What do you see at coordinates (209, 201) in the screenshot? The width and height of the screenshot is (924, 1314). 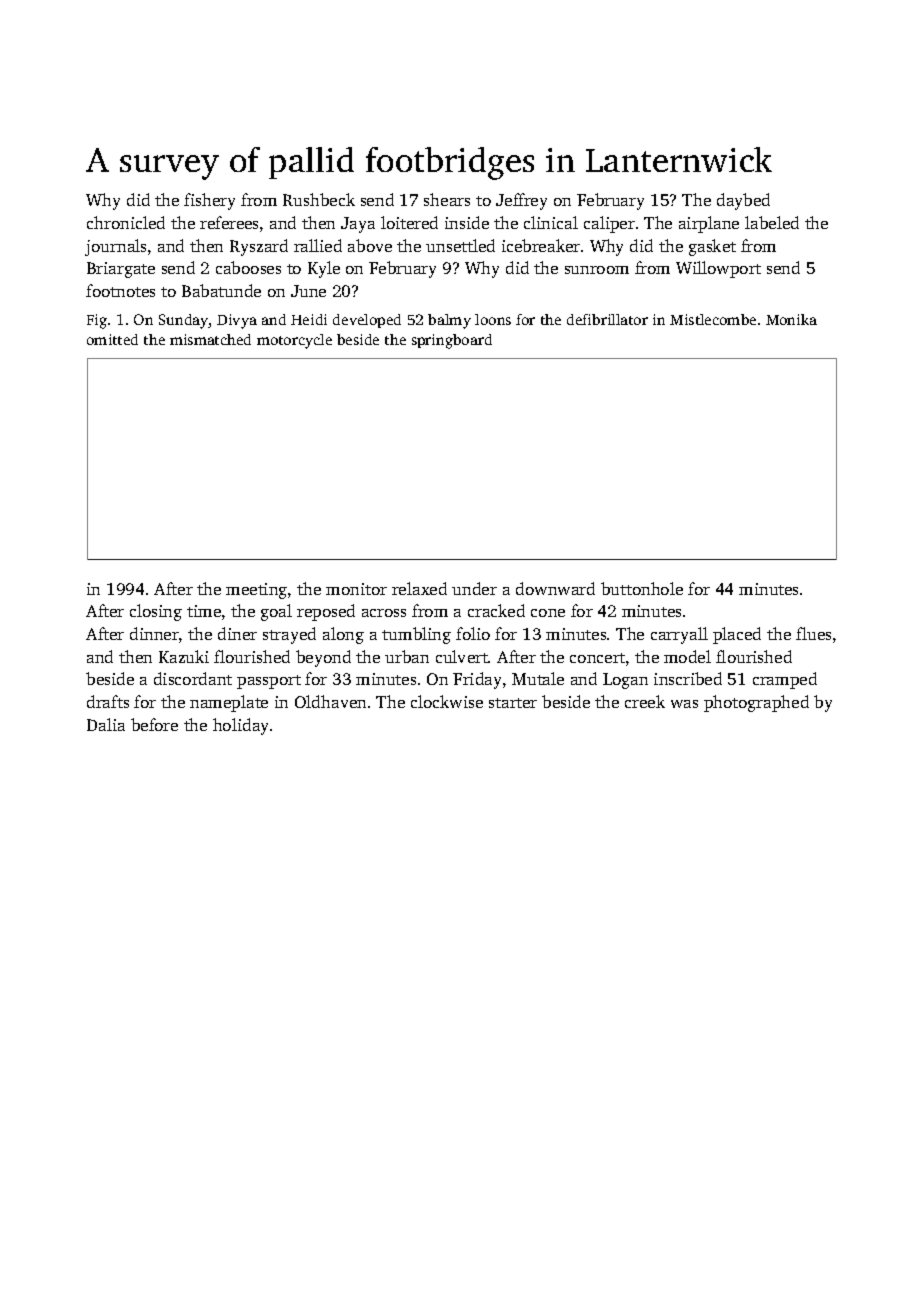 I see `fishery` at bounding box center [209, 201].
